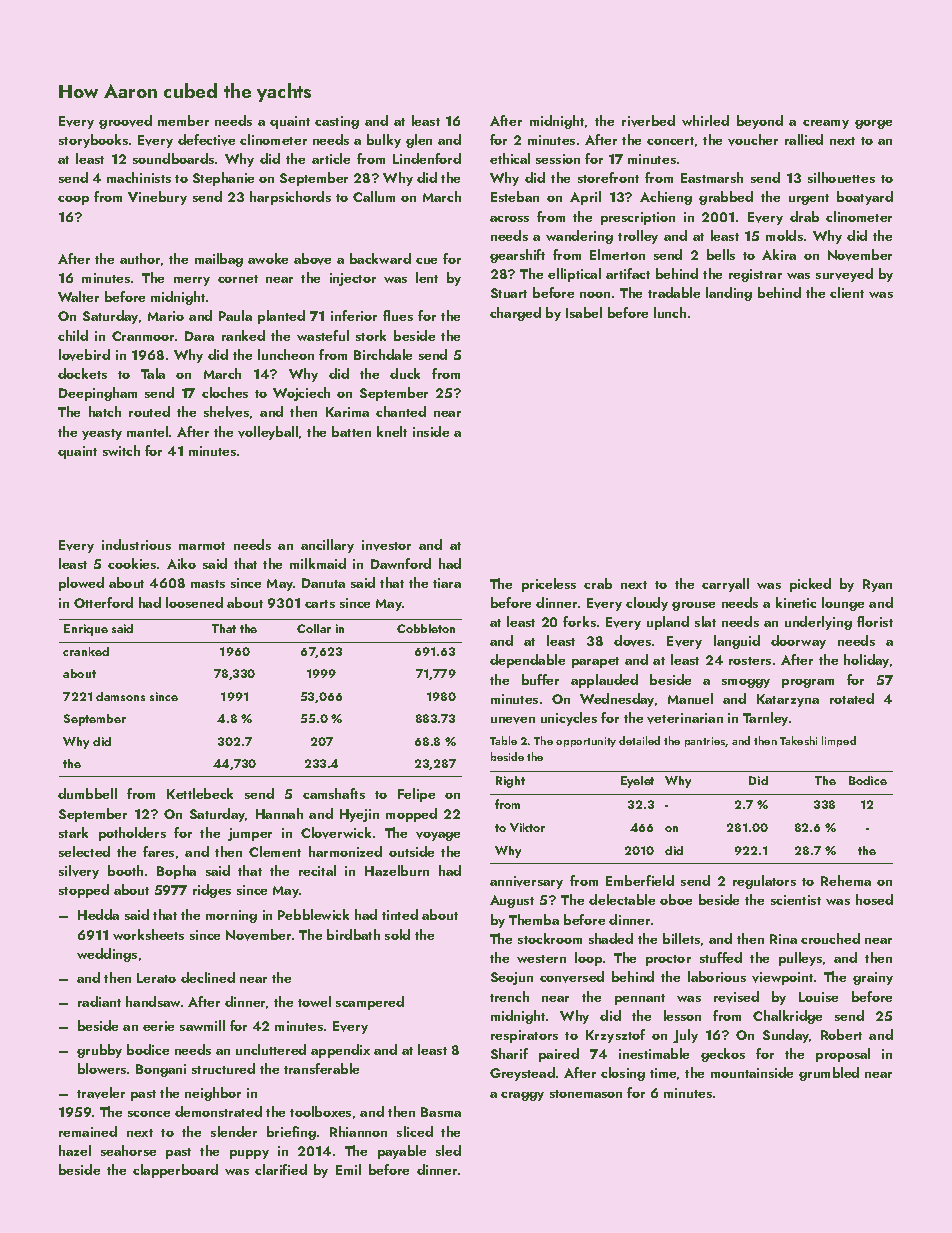 The height and width of the page is (1233, 952). Describe the element at coordinates (765, 719) in the page. I see `Tarnley` at that location.
